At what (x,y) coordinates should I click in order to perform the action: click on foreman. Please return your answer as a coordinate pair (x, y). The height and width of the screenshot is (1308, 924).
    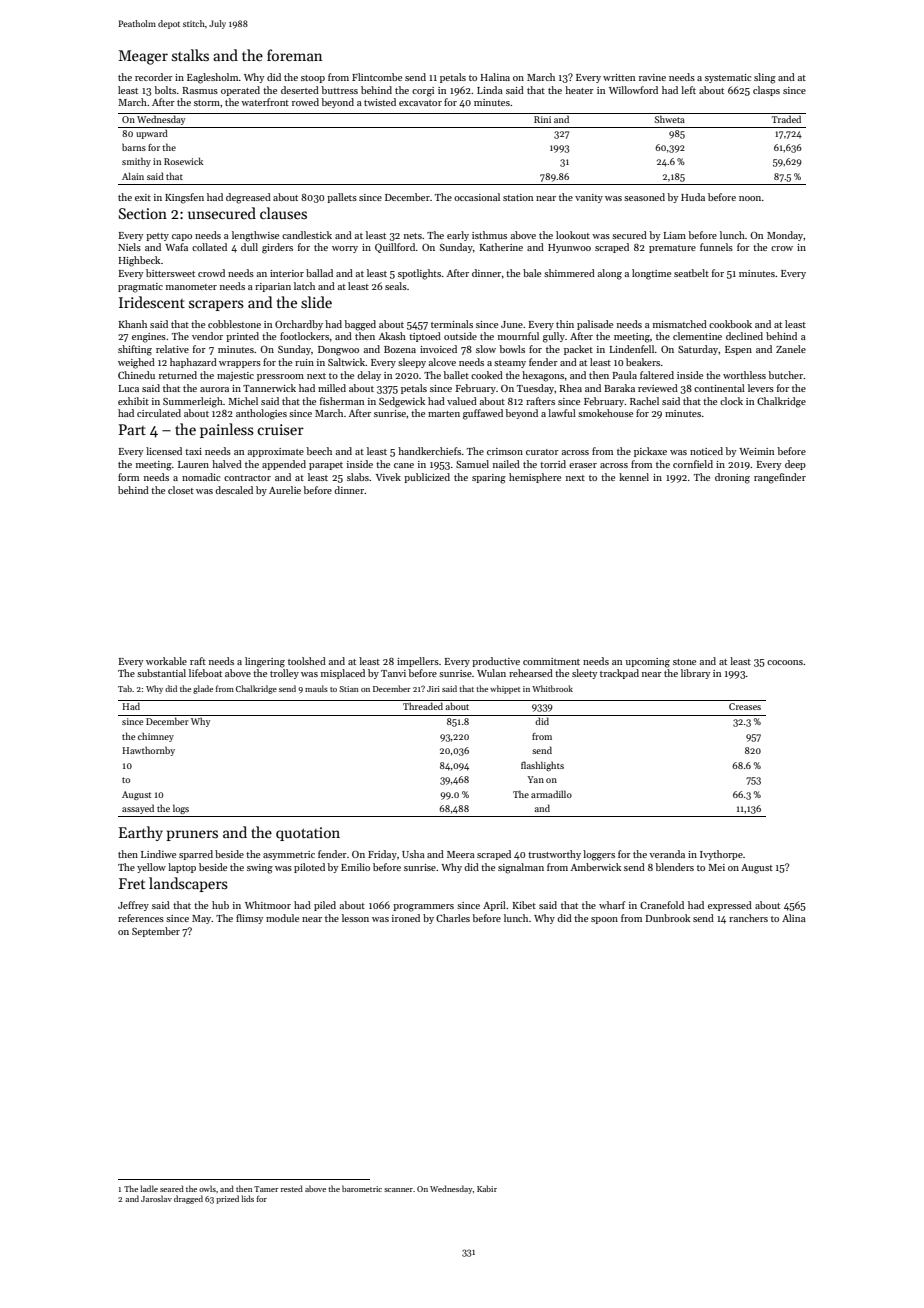
    Looking at the image, I should click on (294, 55).
